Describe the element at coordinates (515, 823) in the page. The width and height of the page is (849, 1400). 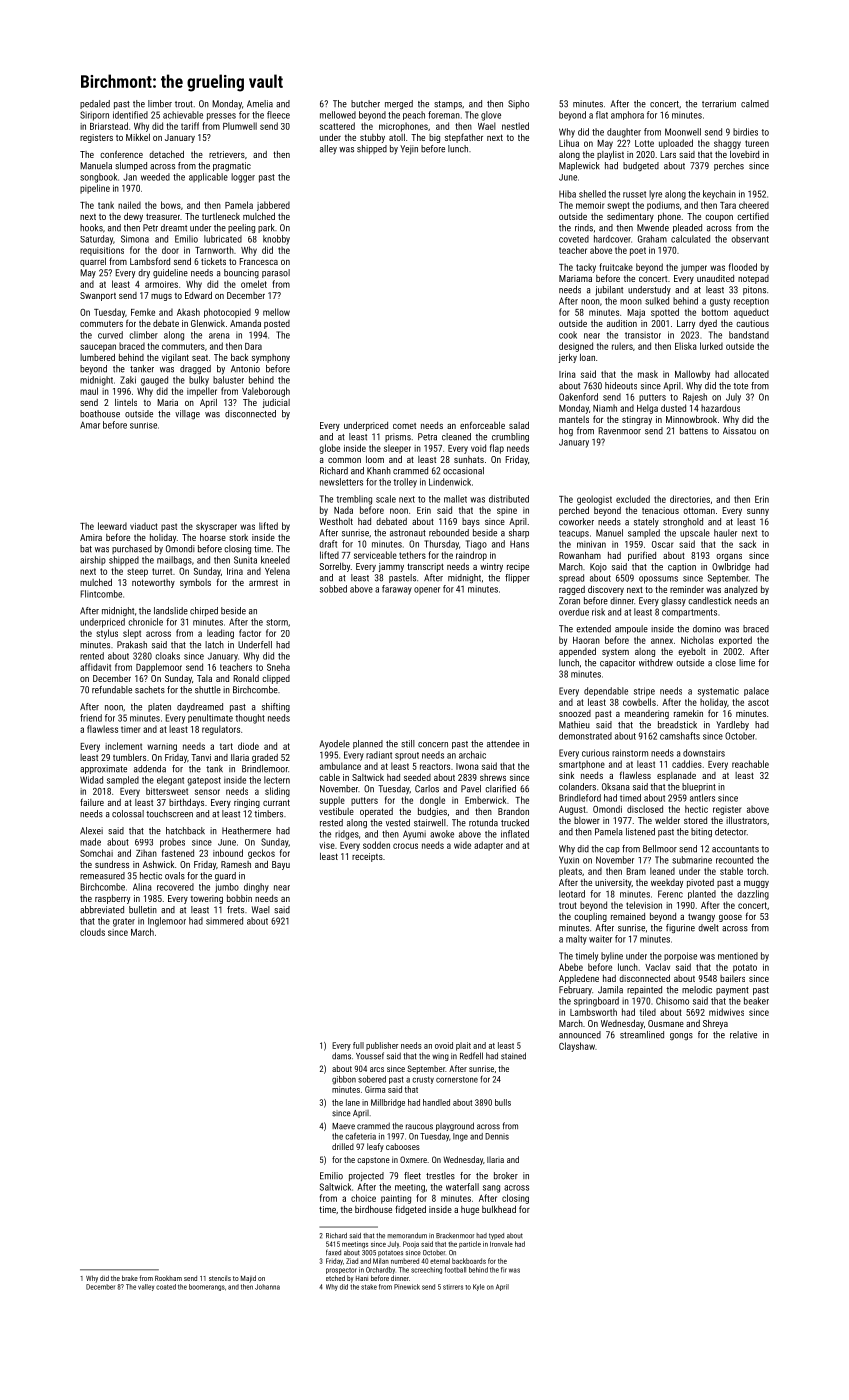
I see `trucked` at that location.
